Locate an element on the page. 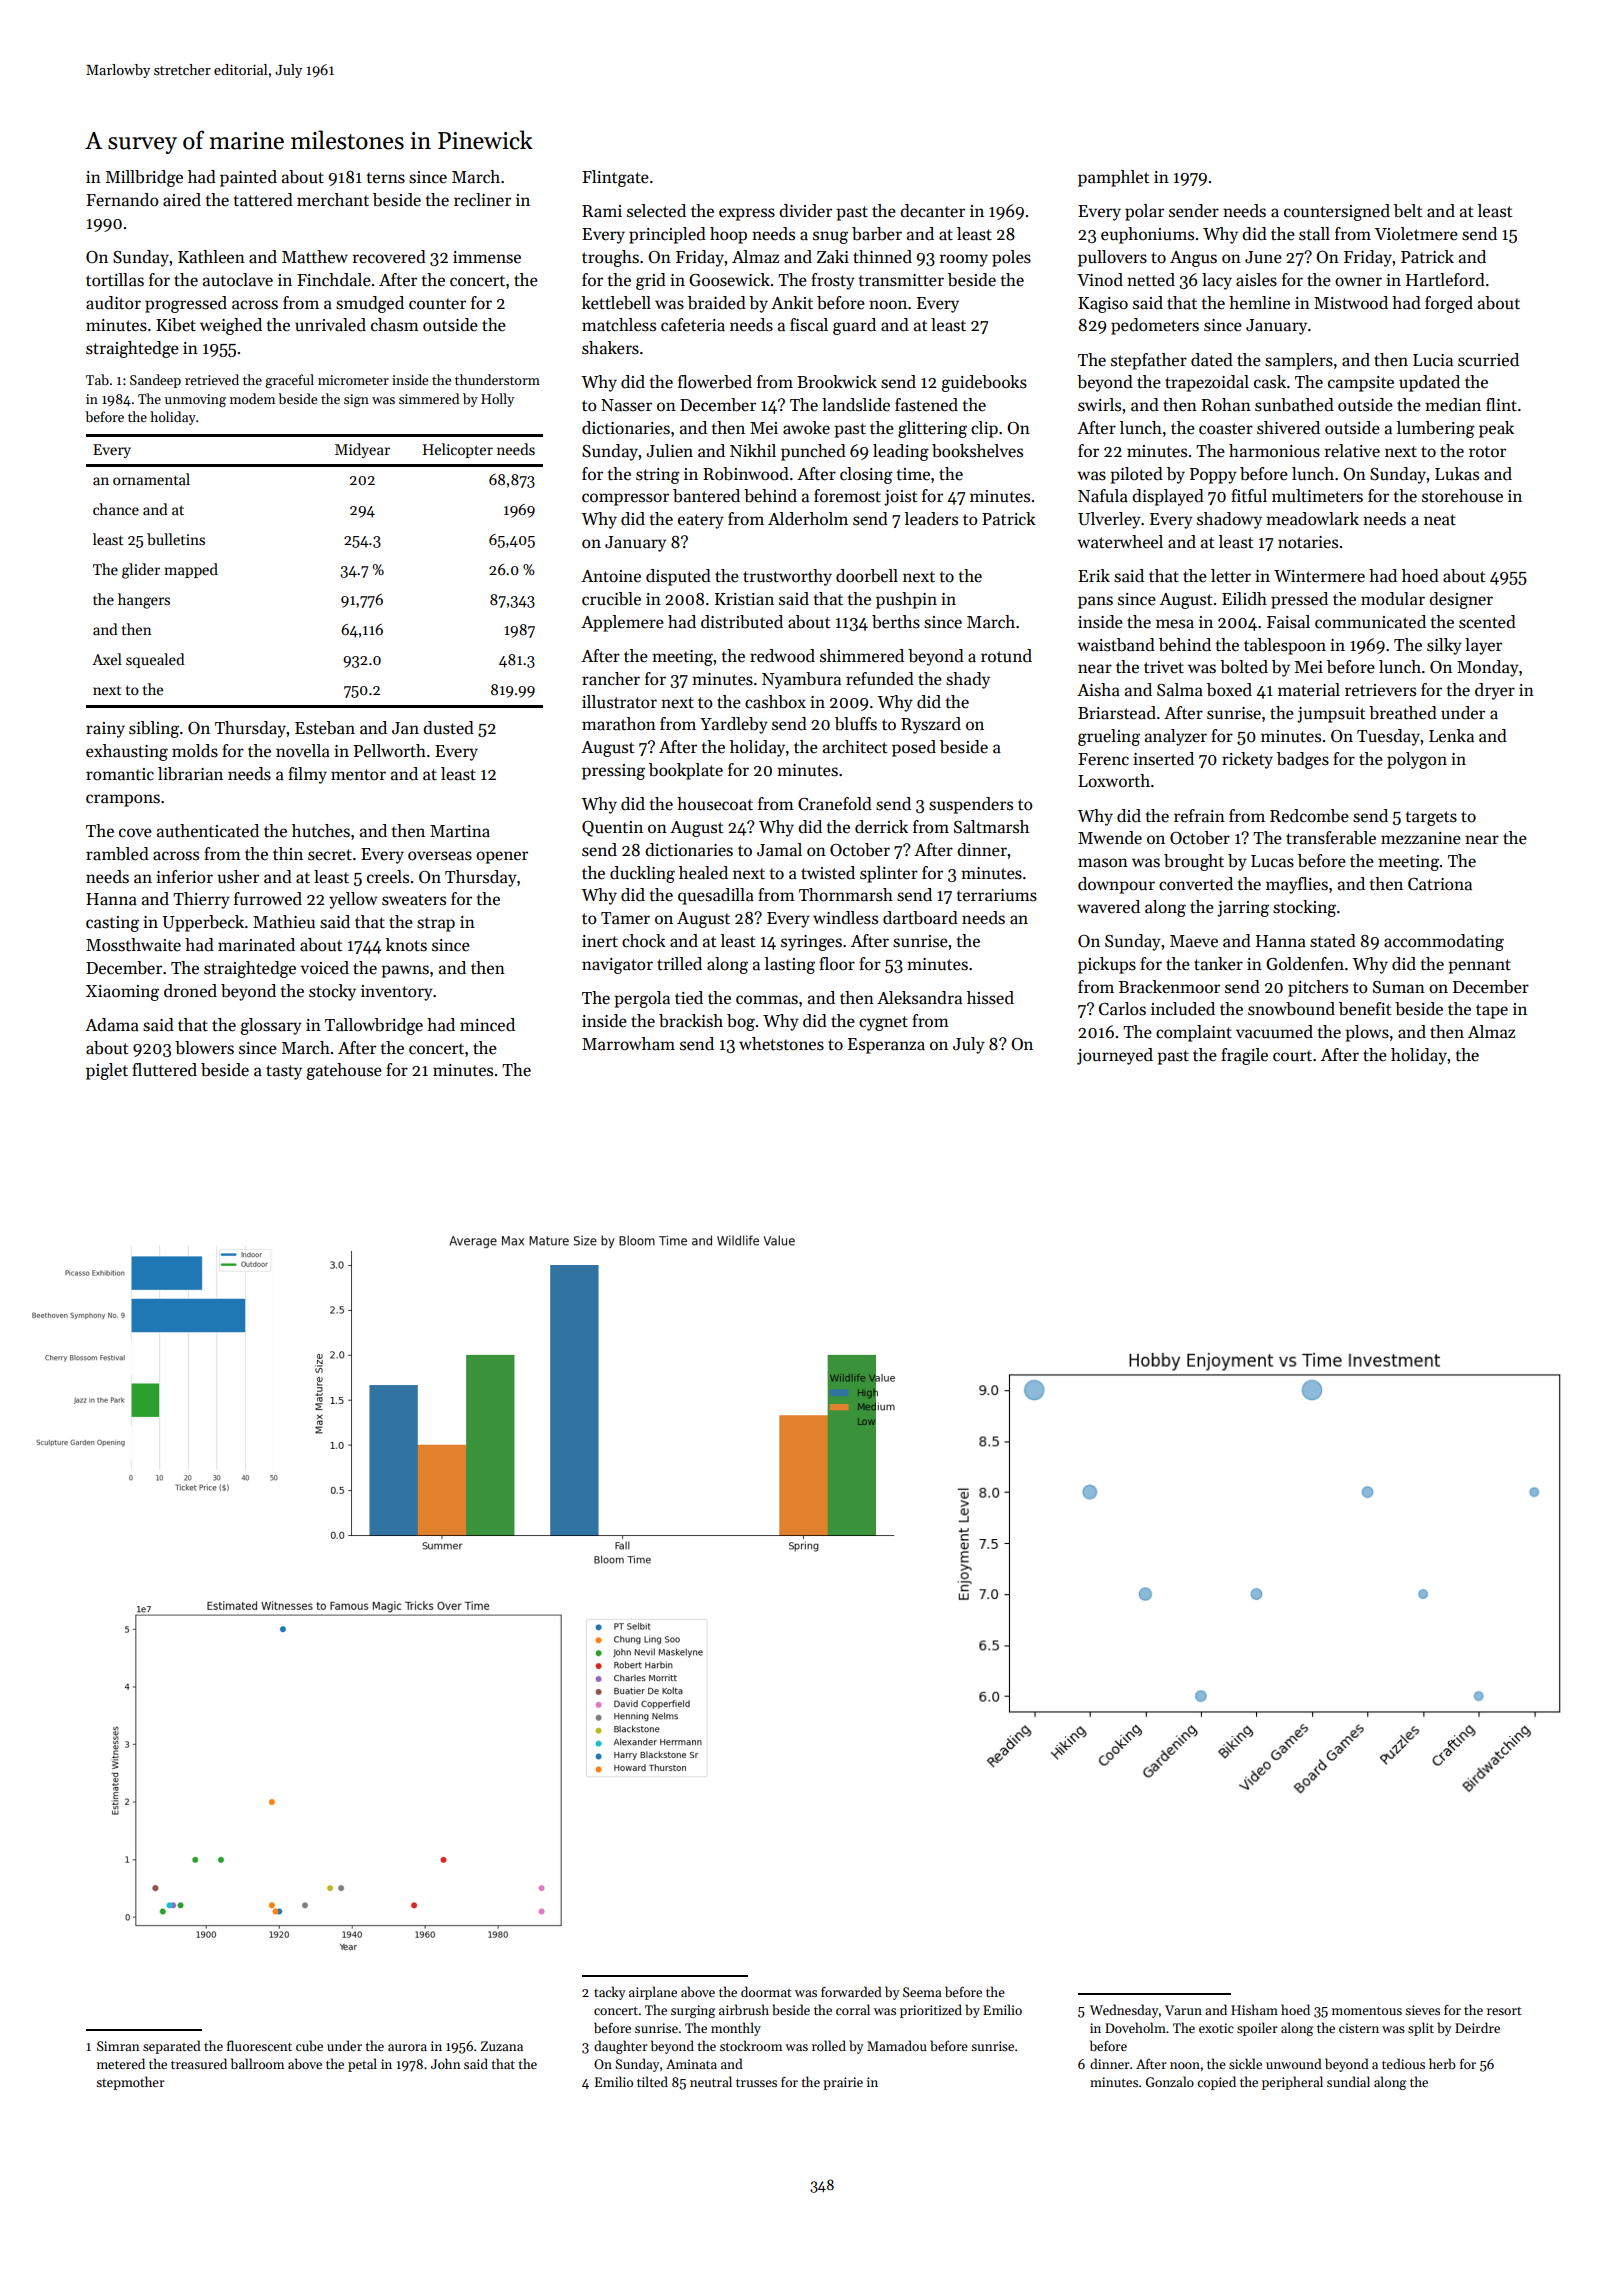 The height and width of the page is (2292, 1620). lumbering is located at coordinates (1436, 429).
